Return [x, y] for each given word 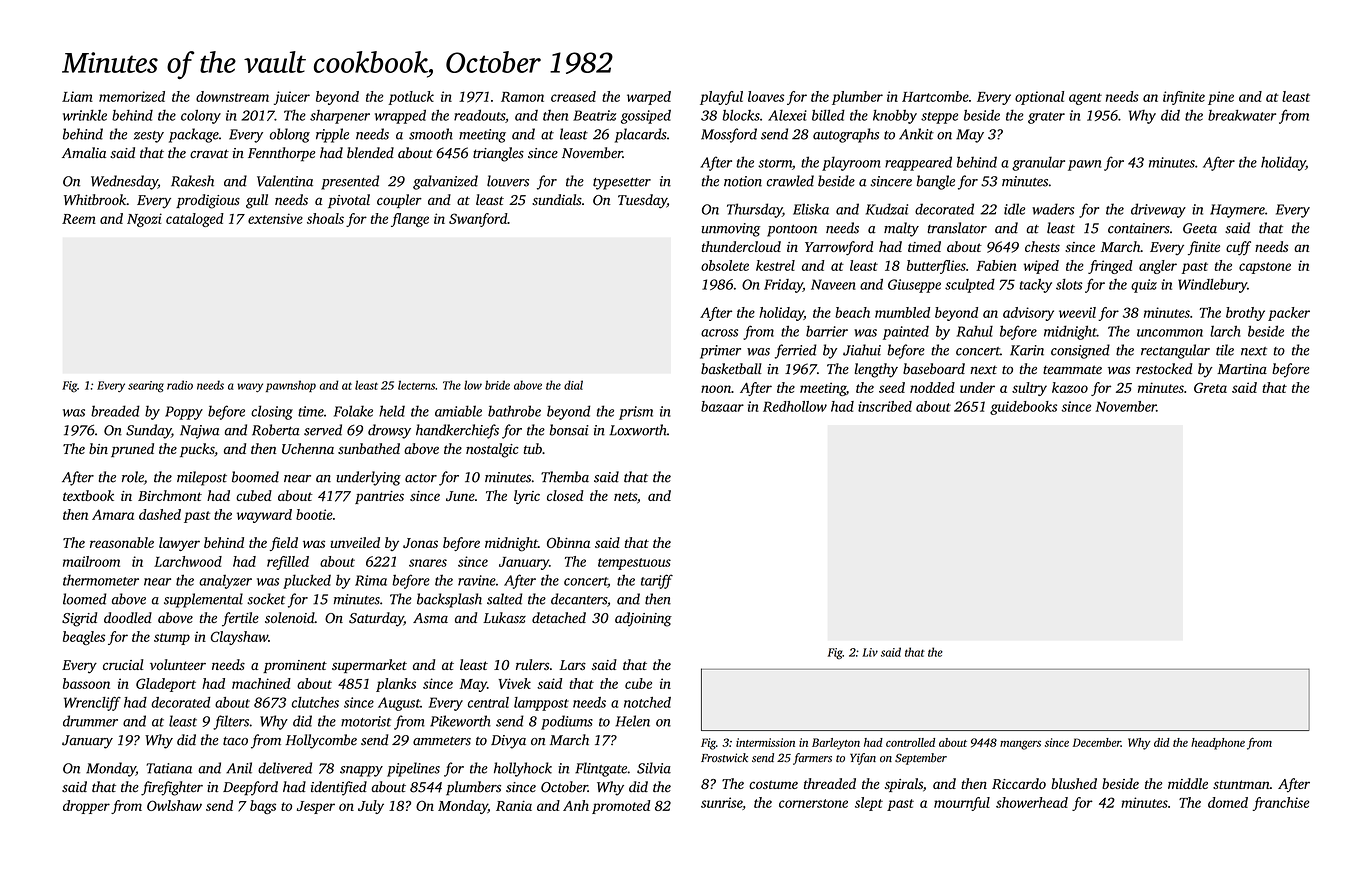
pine [1221, 98]
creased [573, 96]
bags [263, 807]
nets [625, 496]
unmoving [731, 230]
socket [266, 599]
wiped [1041, 267]
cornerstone [813, 803]
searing [146, 387]
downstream [232, 96]
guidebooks [1023, 408]
